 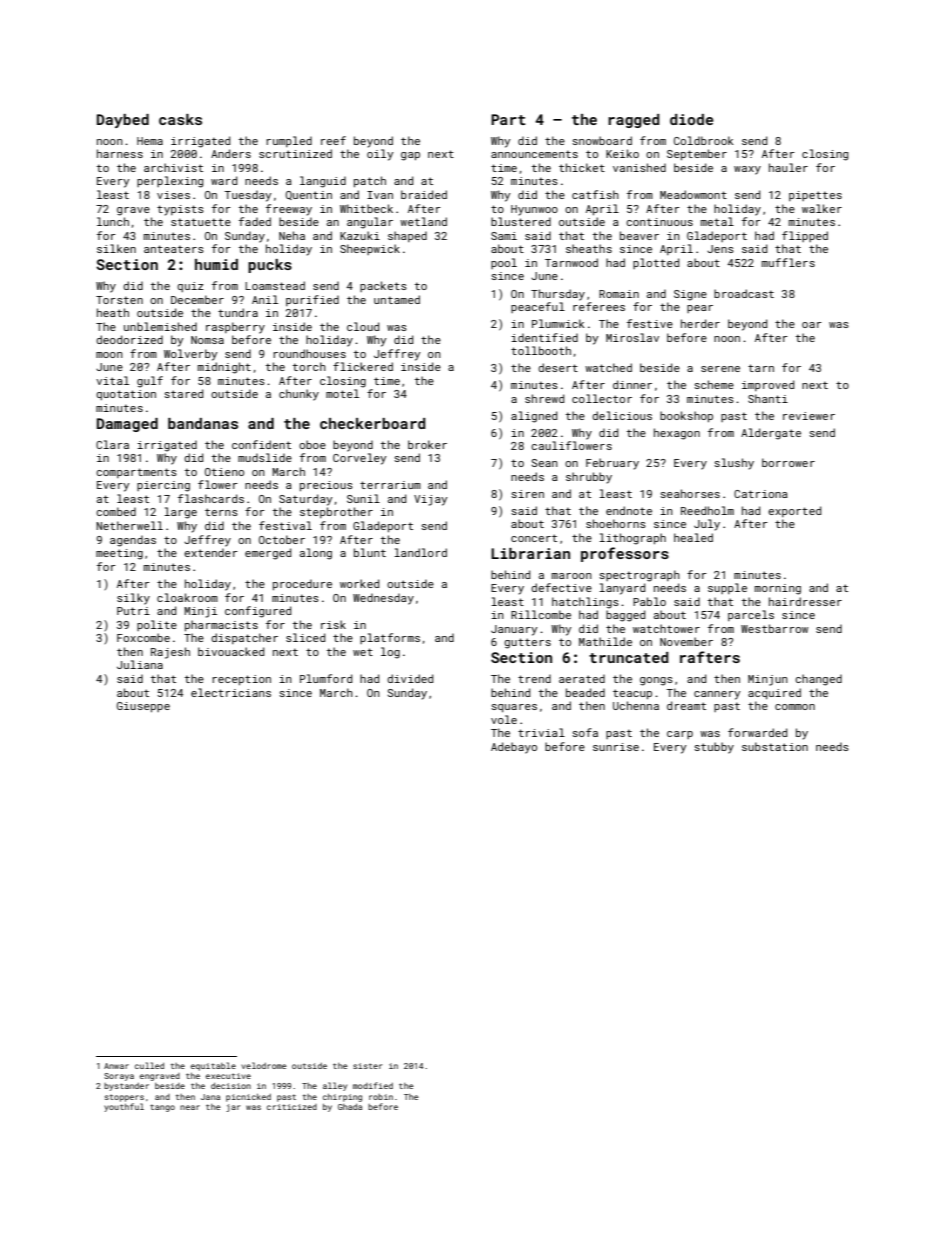 What do you see at coordinates (231, 692) in the document?
I see `electricians` at bounding box center [231, 692].
